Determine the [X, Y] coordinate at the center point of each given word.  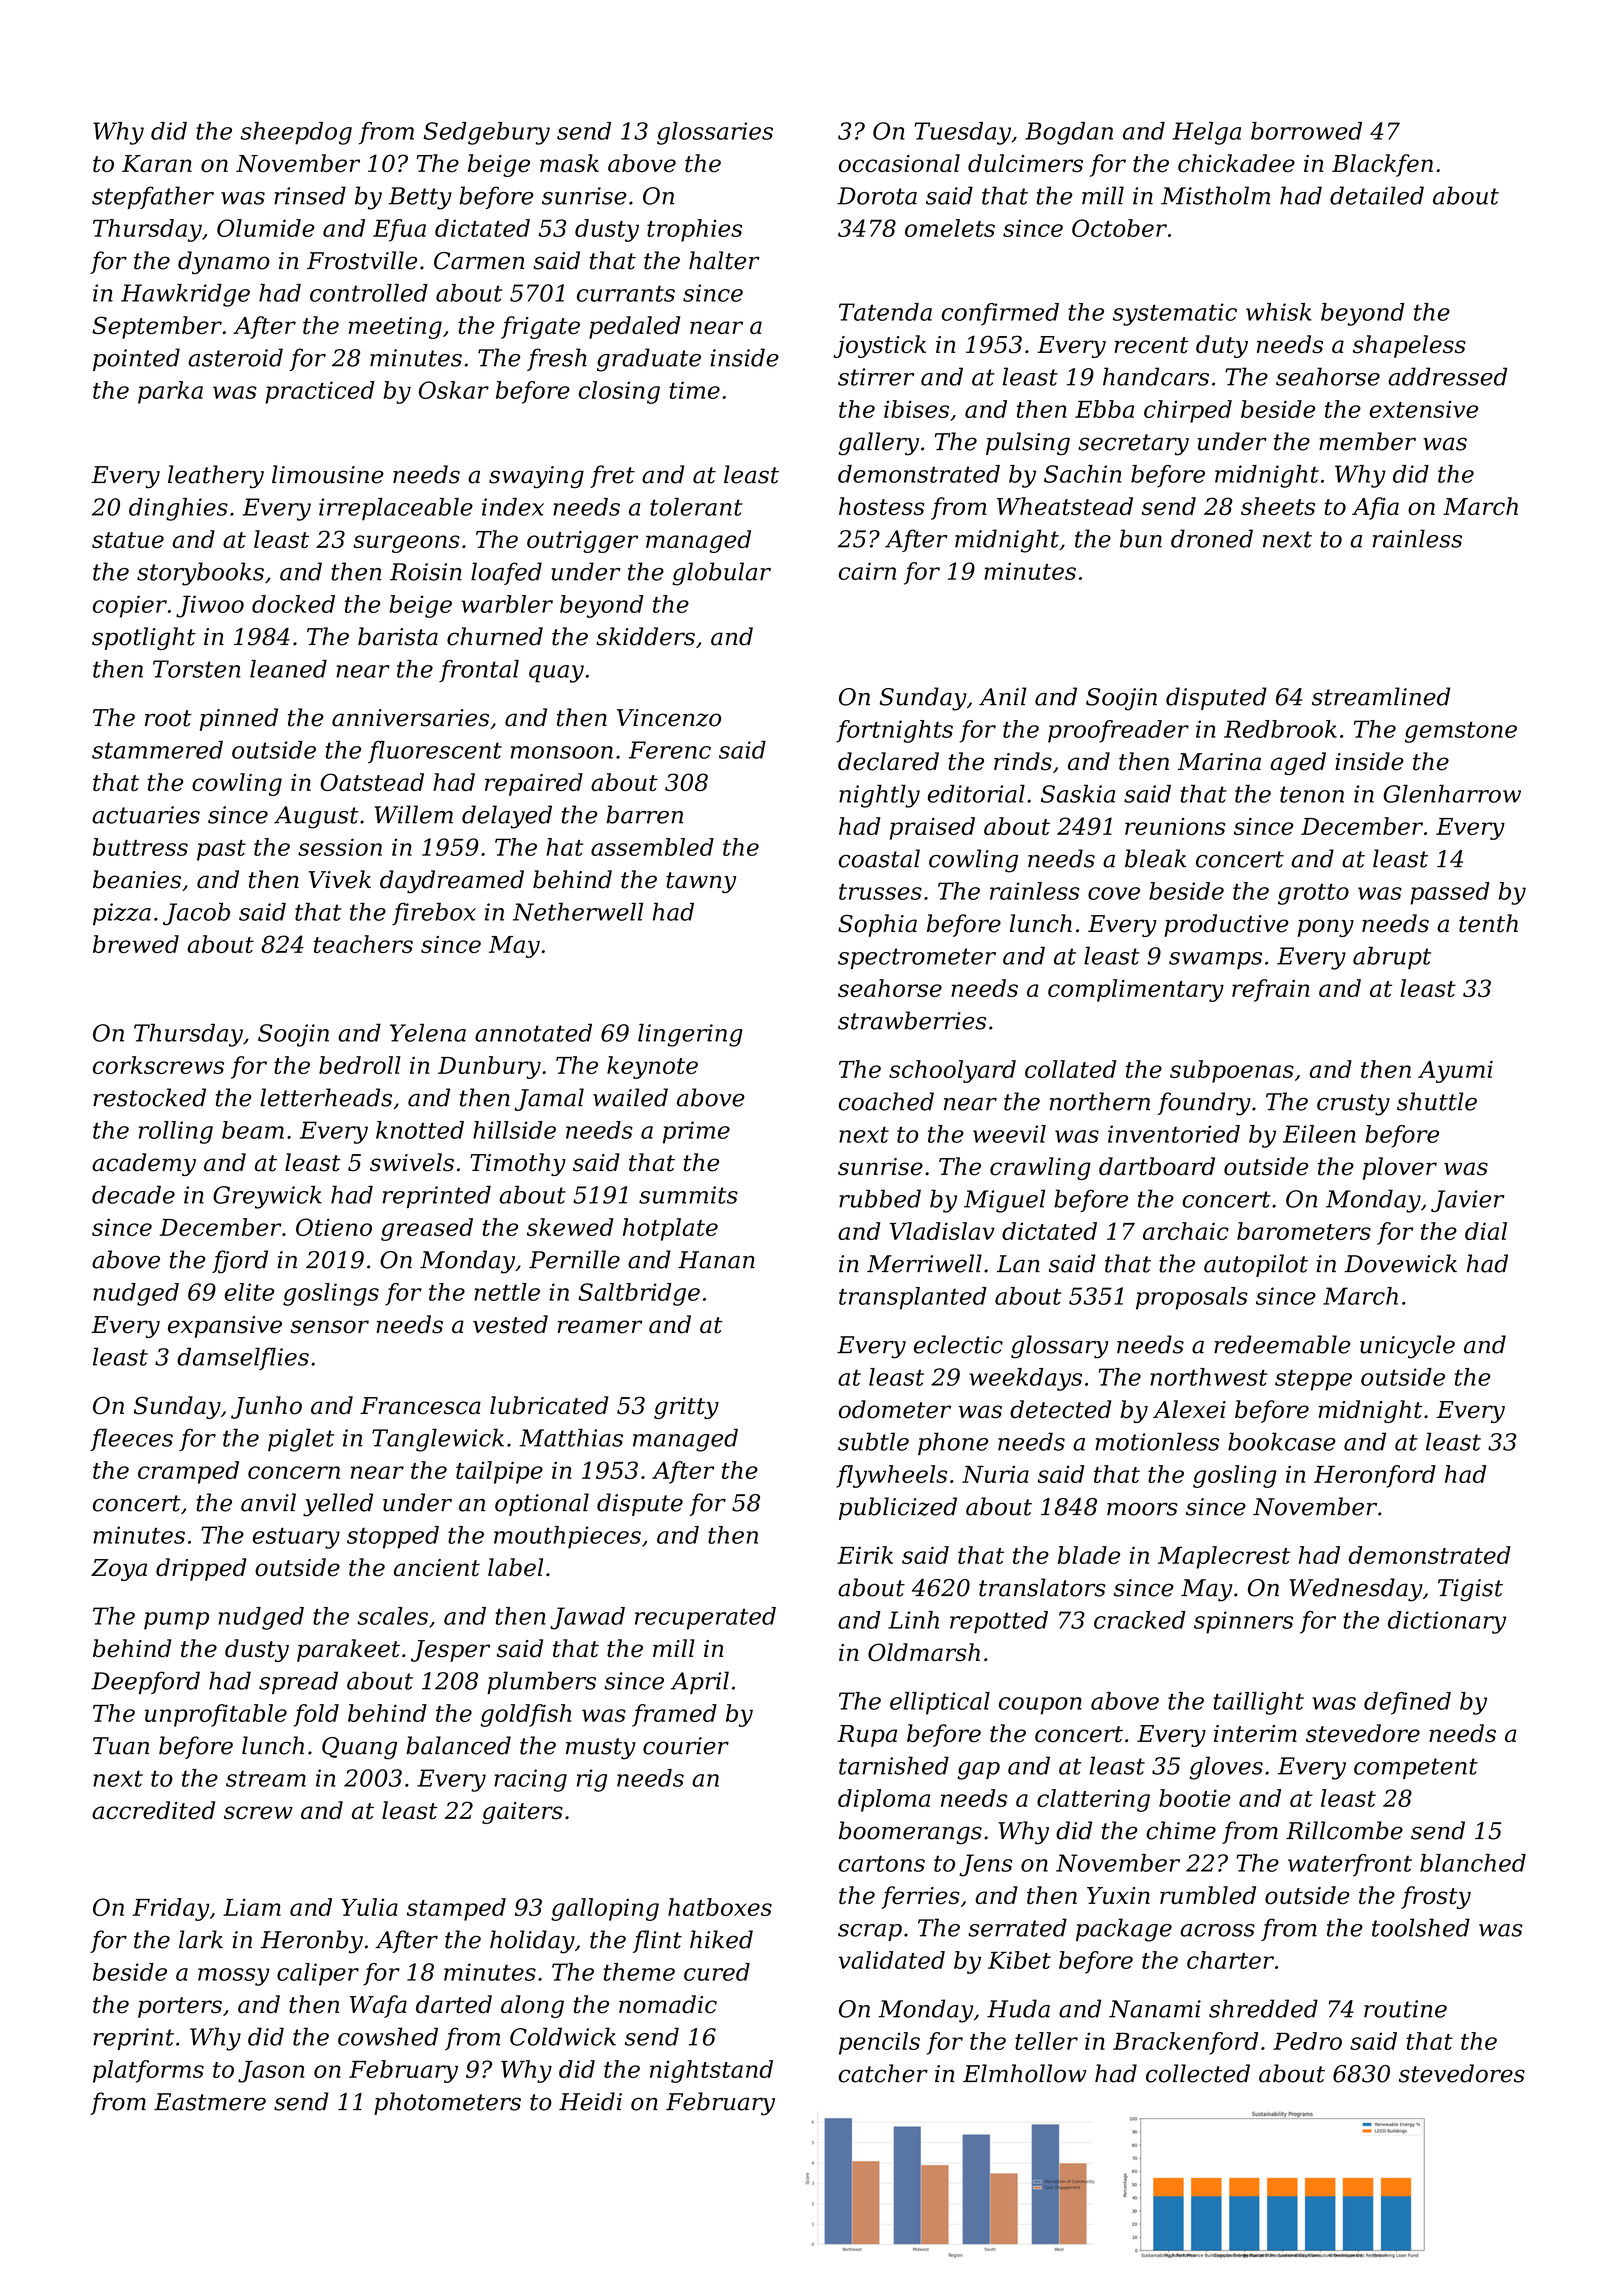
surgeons [406, 544]
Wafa [378, 2006]
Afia [1375, 508]
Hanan [716, 1260]
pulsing [1028, 444]
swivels [412, 1162]
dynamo [224, 262]
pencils [879, 2043]
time [694, 390]
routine [1405, 2009]
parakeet [348, 1650]
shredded [1263, 2008]
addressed [1447, 376]
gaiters [522, 1813]
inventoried [1174, 1134]
